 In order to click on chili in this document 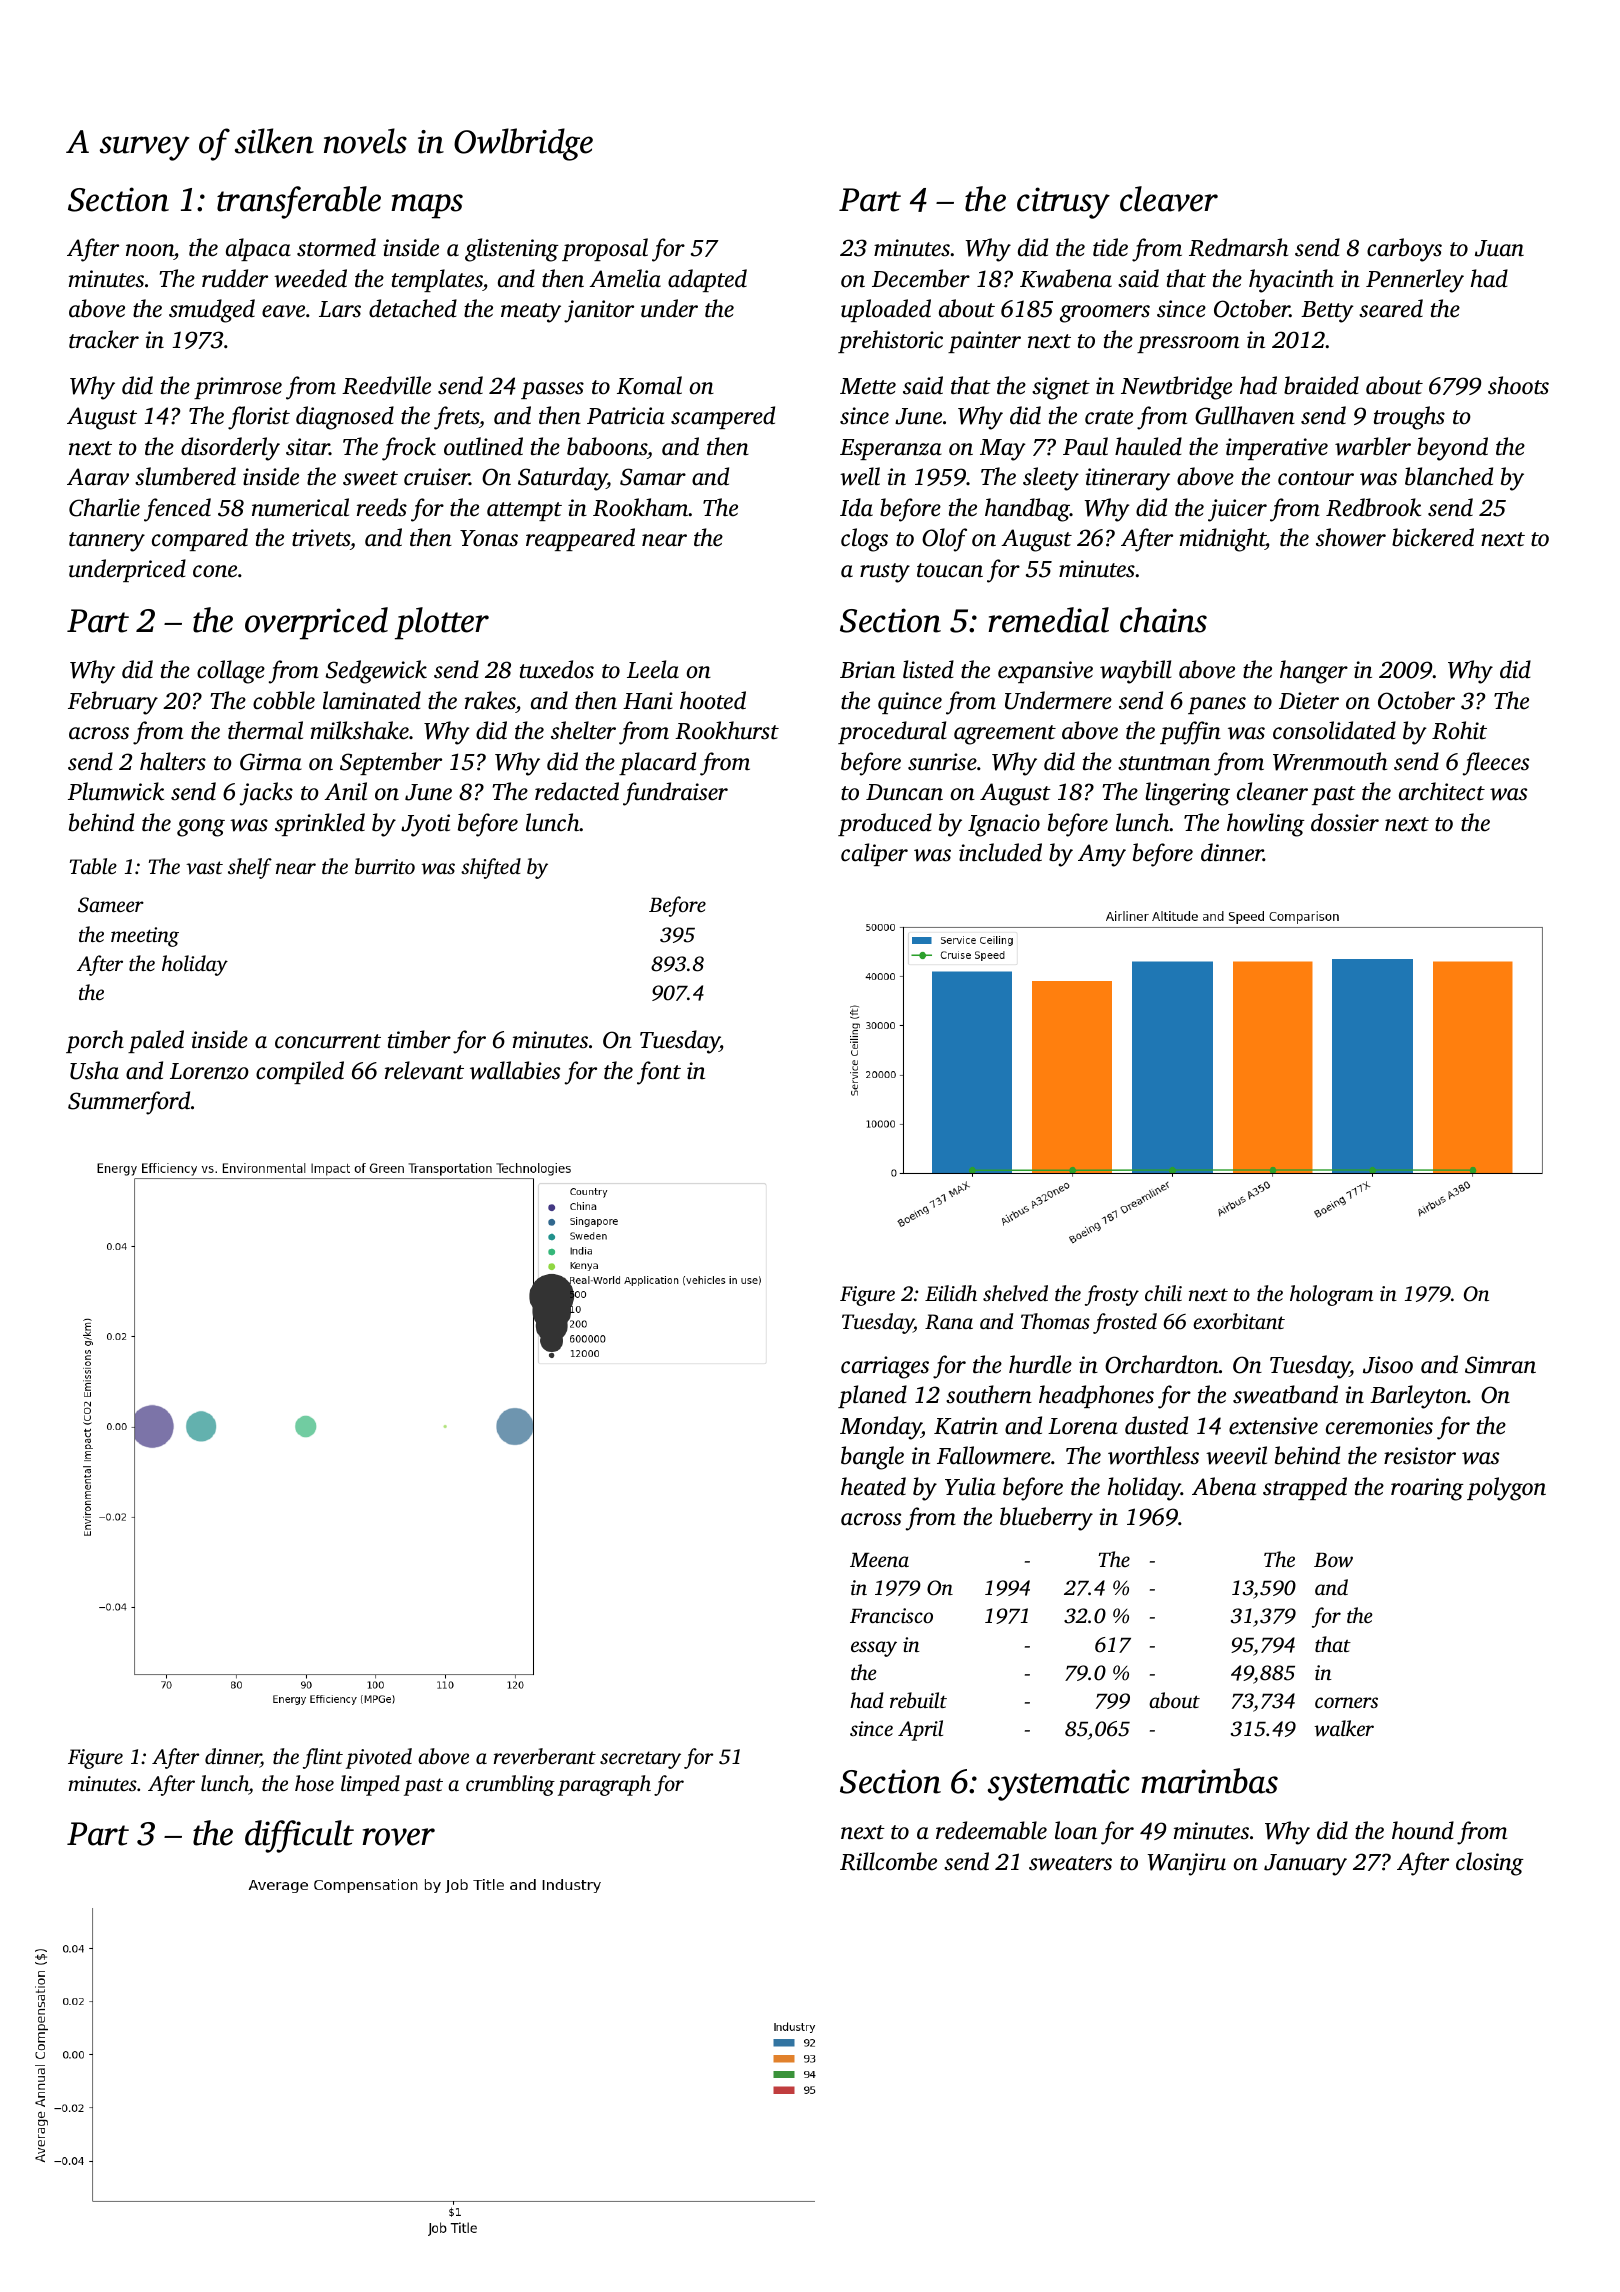, I will do `click(1163, 1293)`.
